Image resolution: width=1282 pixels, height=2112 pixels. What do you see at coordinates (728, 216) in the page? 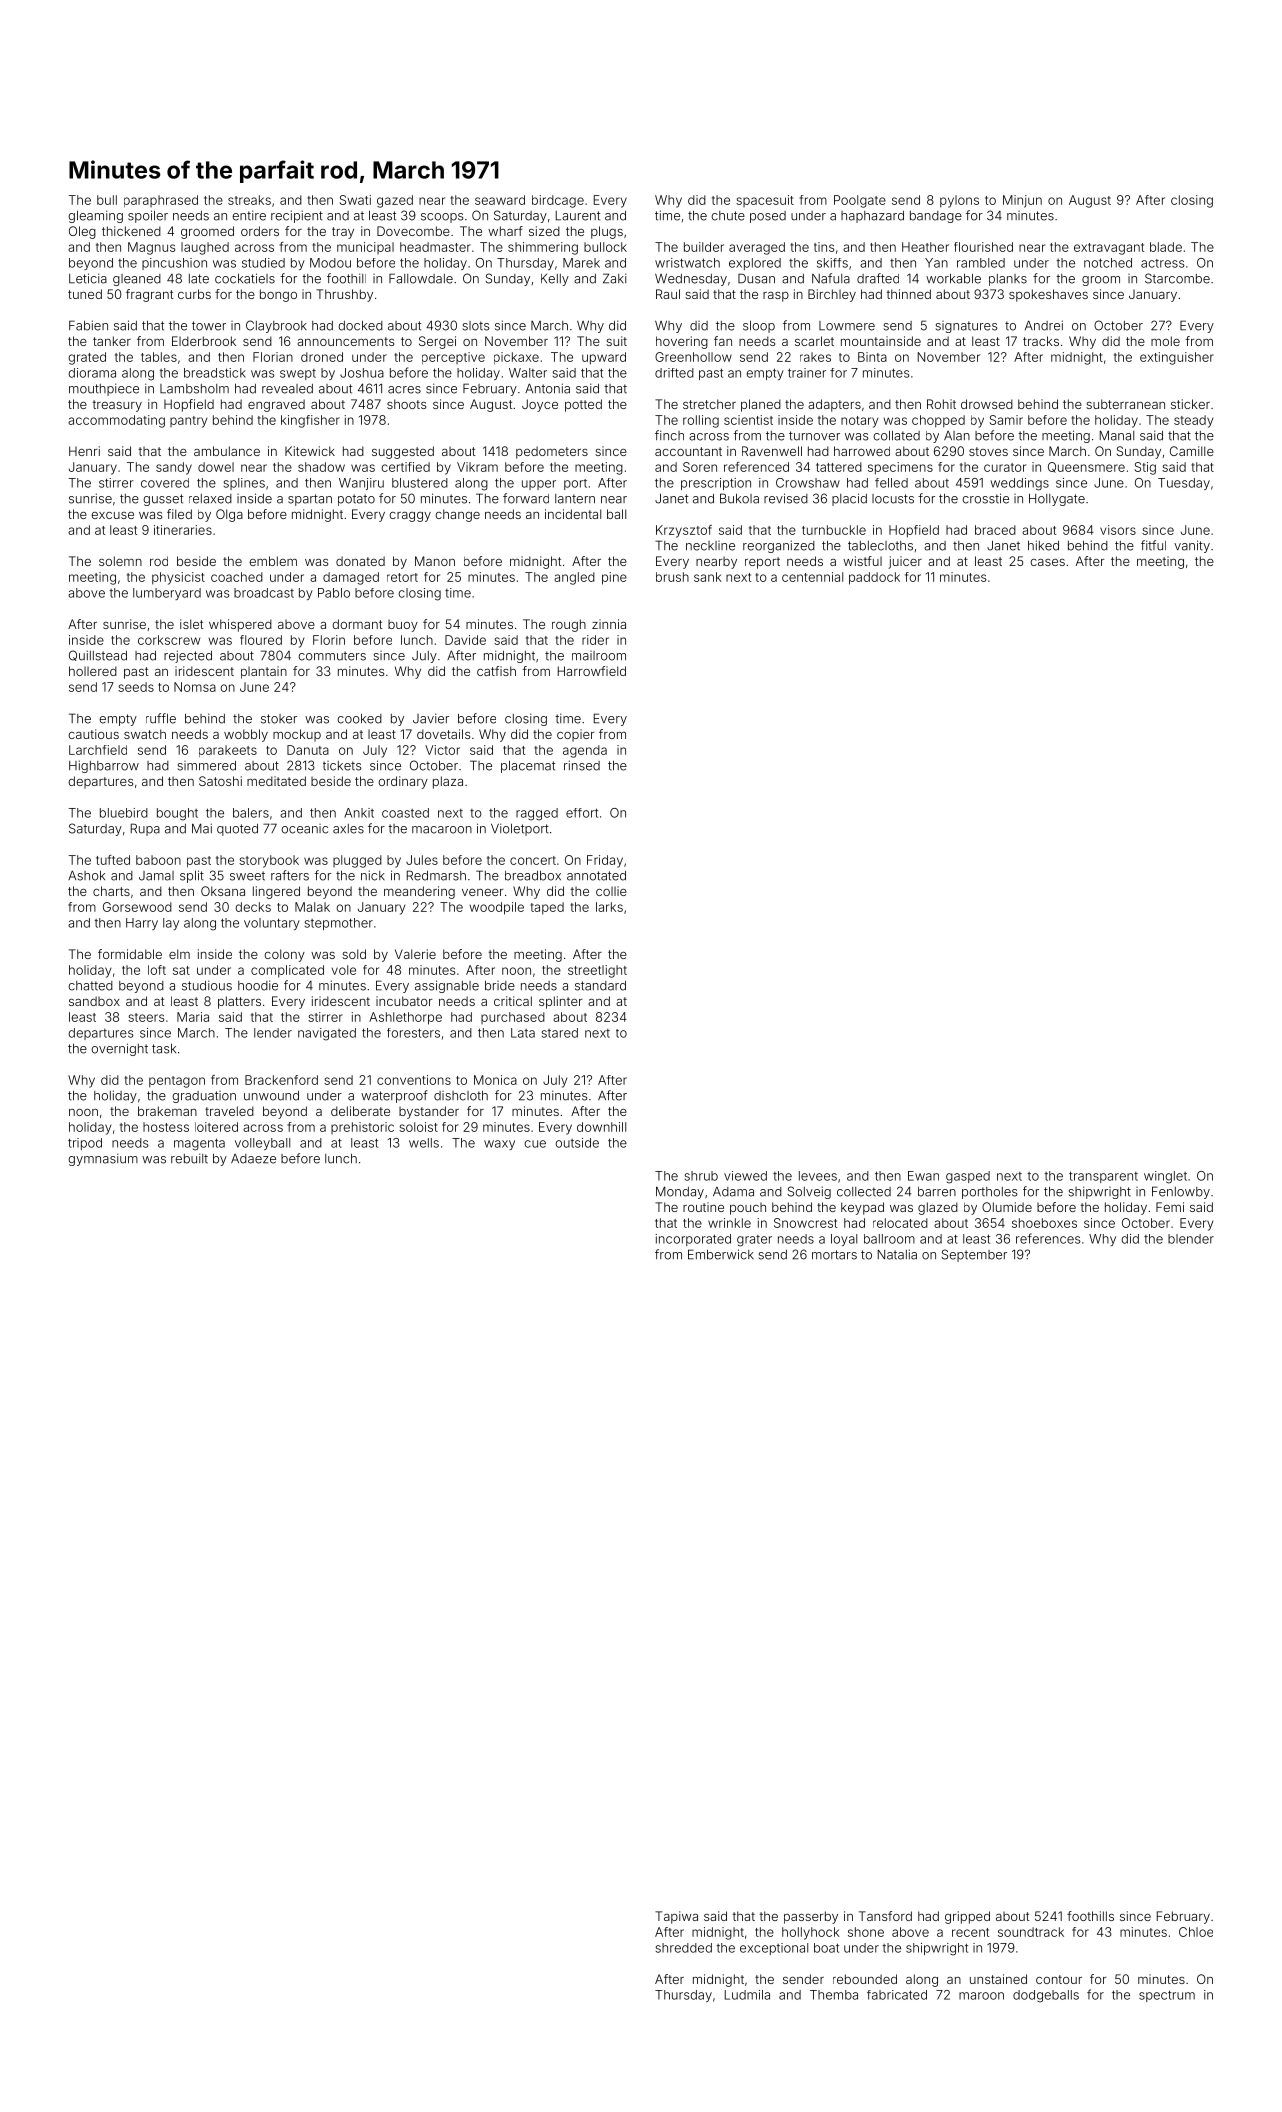
I see `chute` at bounding box center [728, 216].
